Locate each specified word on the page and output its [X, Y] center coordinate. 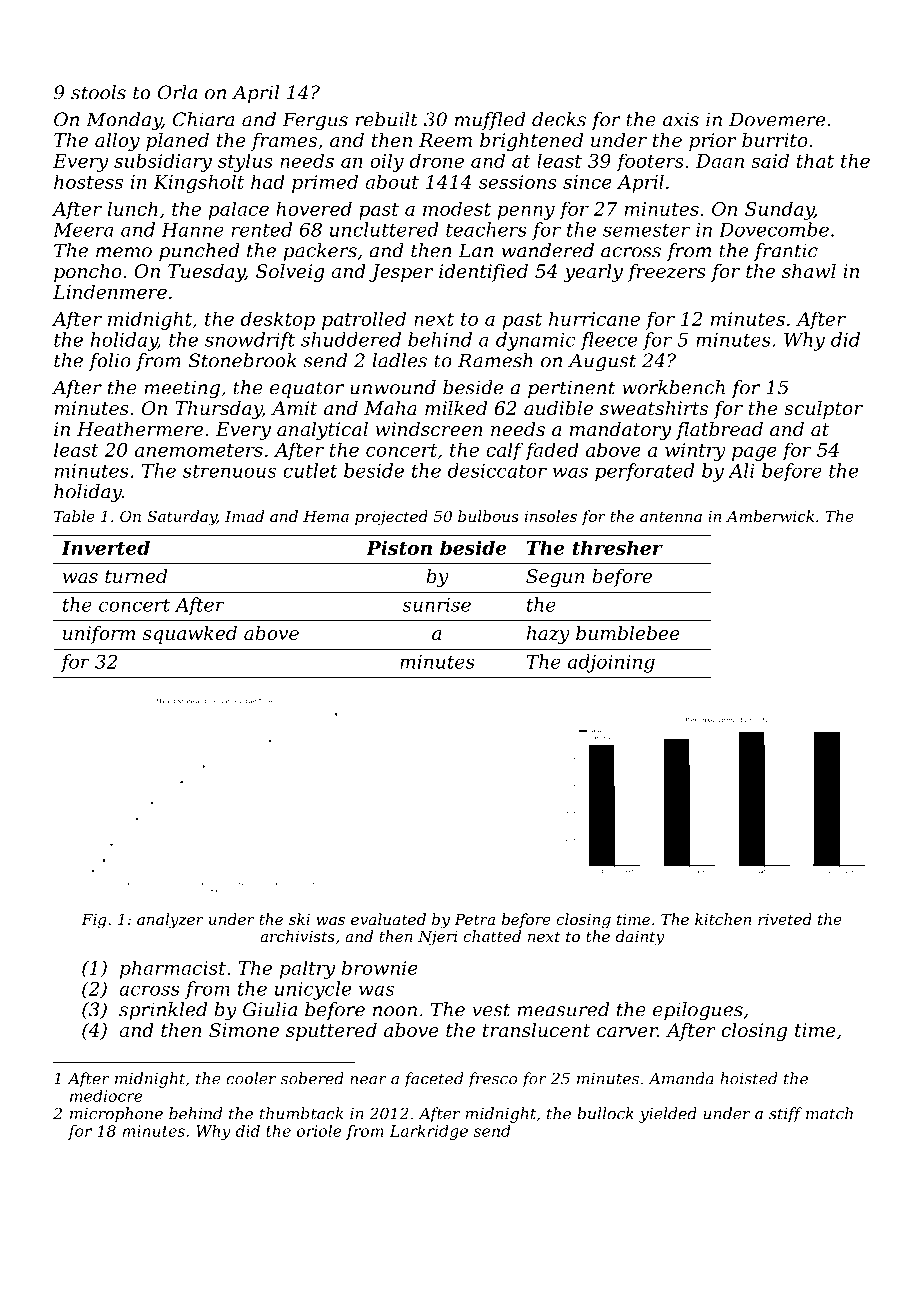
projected [391, 518]
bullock [605, 1113]
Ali [741, 470]
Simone [244, 1030]
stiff [785, 1115]
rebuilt [386, 119]
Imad [244, 516]
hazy [548, 635]
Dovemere [777, 119]
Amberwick [770, 516]
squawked [190, 635]
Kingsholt [198, 183]
